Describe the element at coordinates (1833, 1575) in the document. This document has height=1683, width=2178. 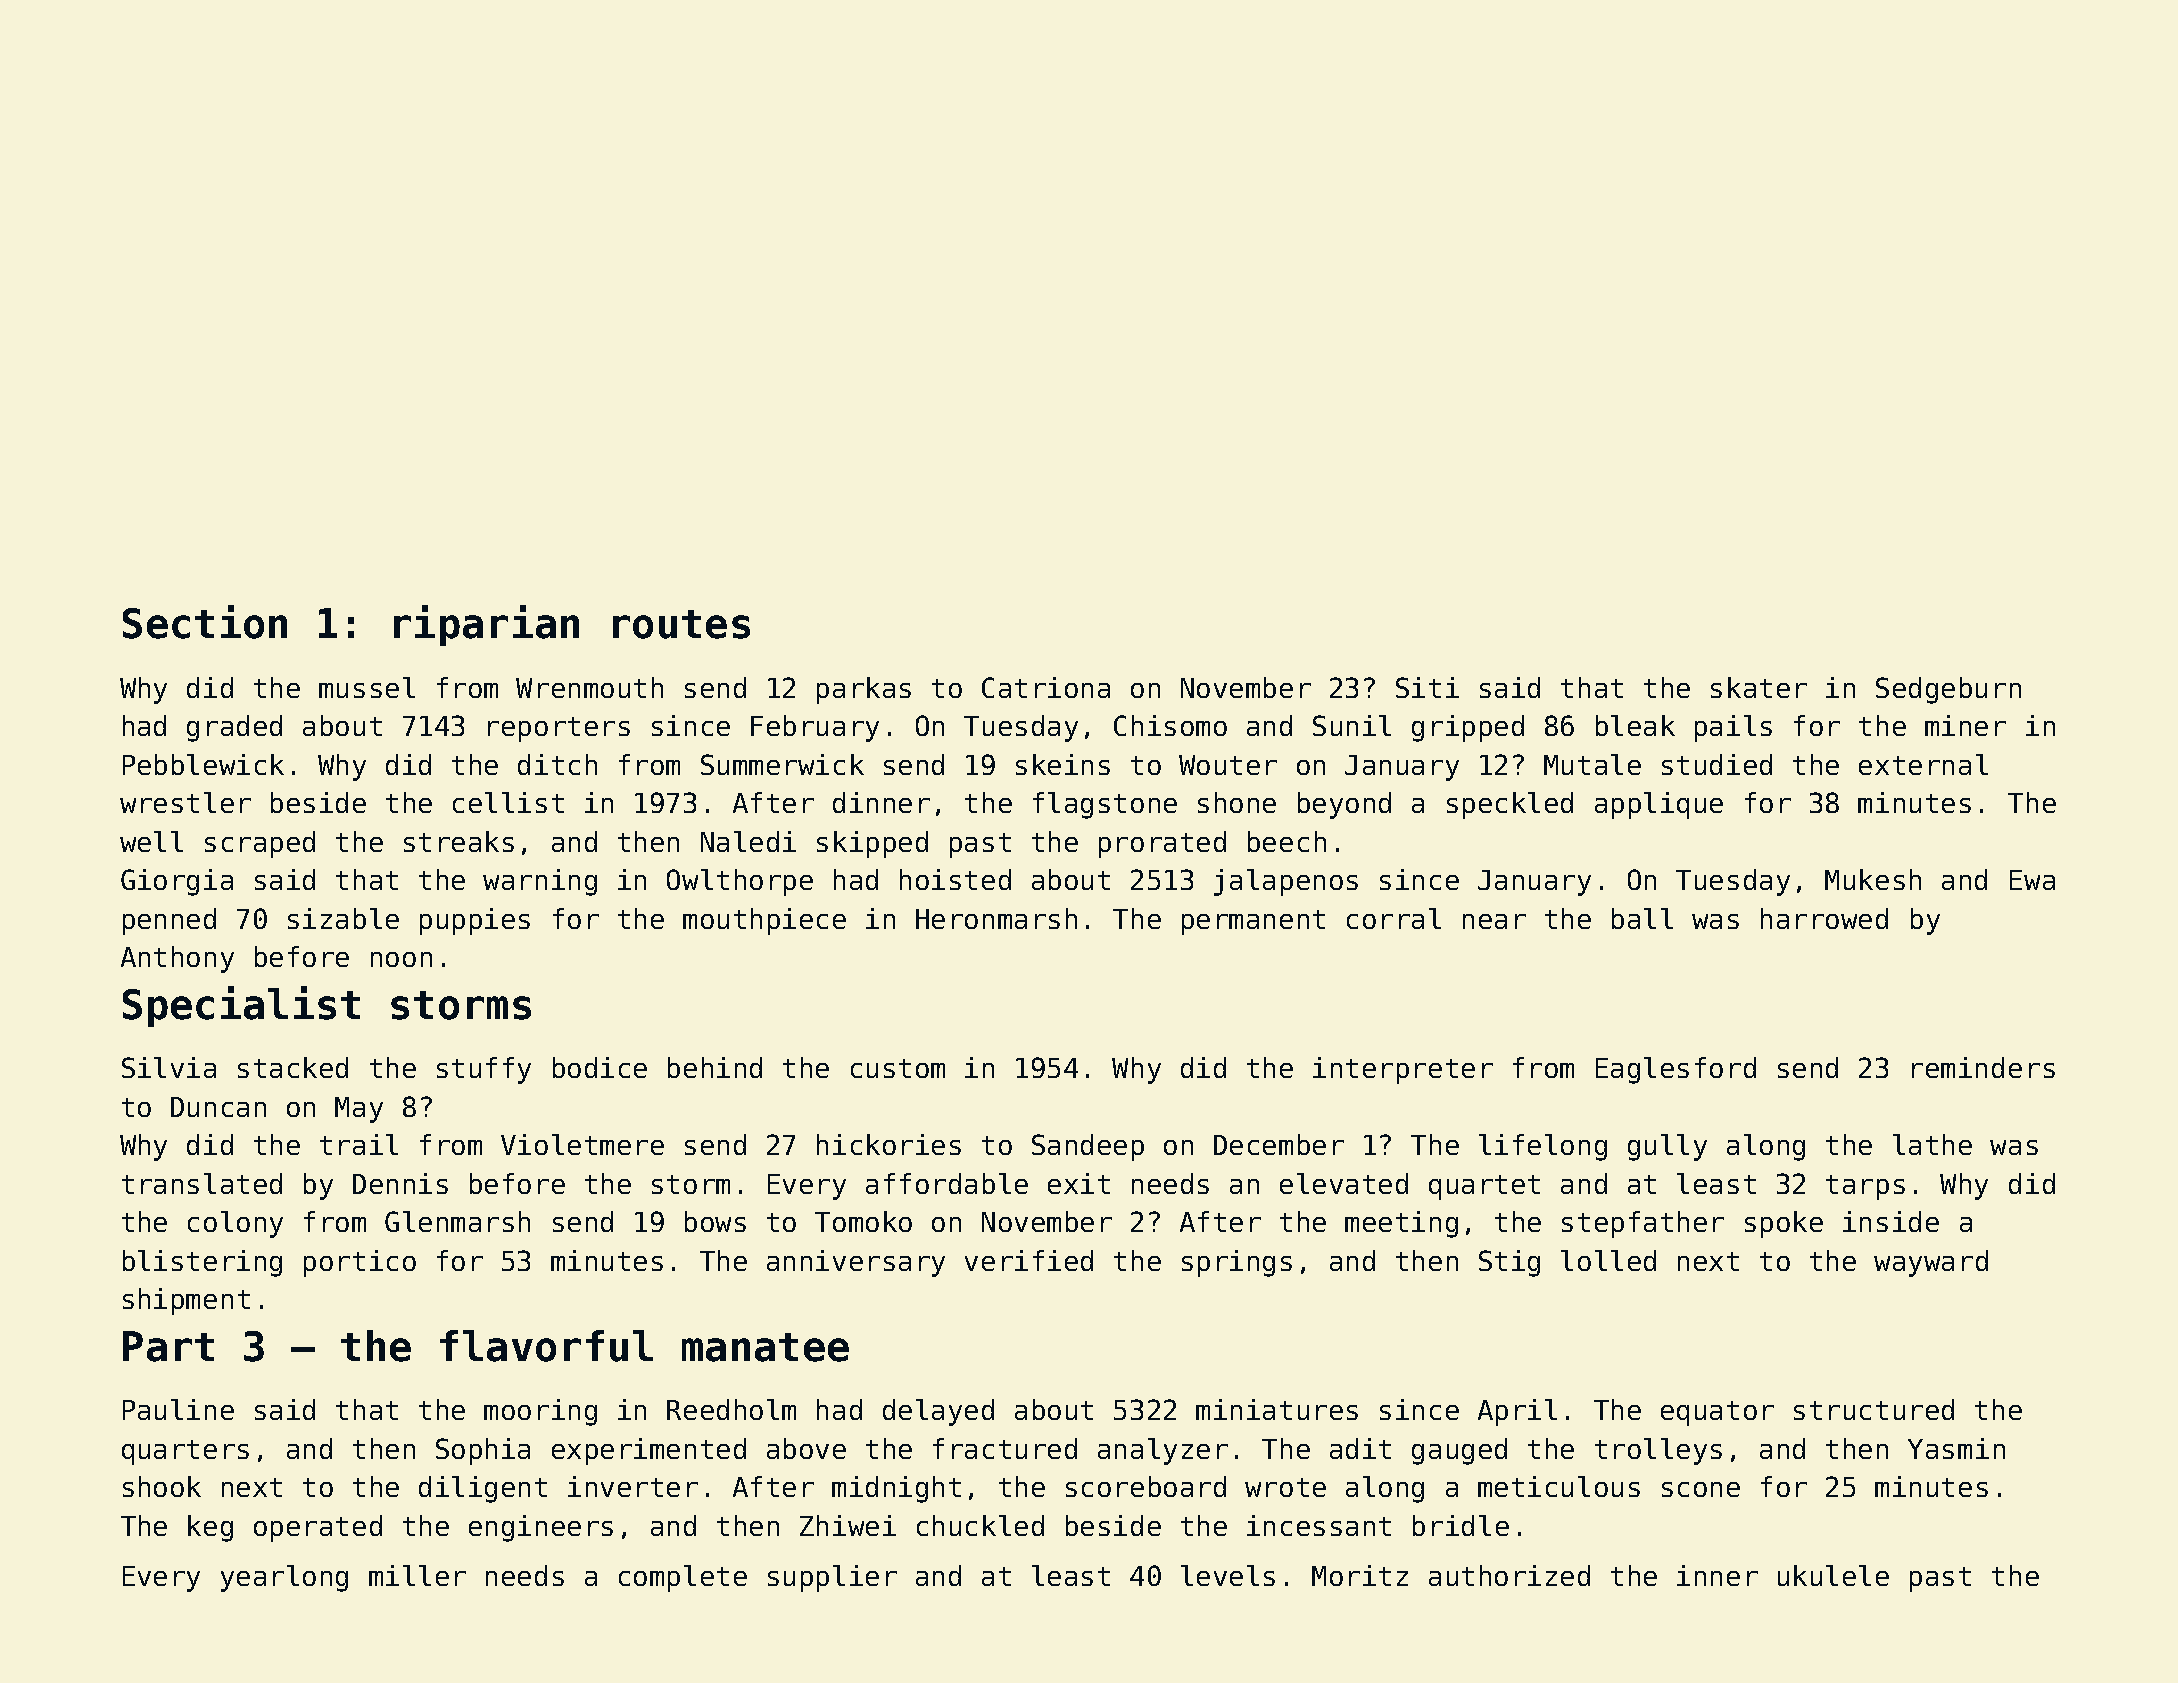
I see `ukulele` at that location.
